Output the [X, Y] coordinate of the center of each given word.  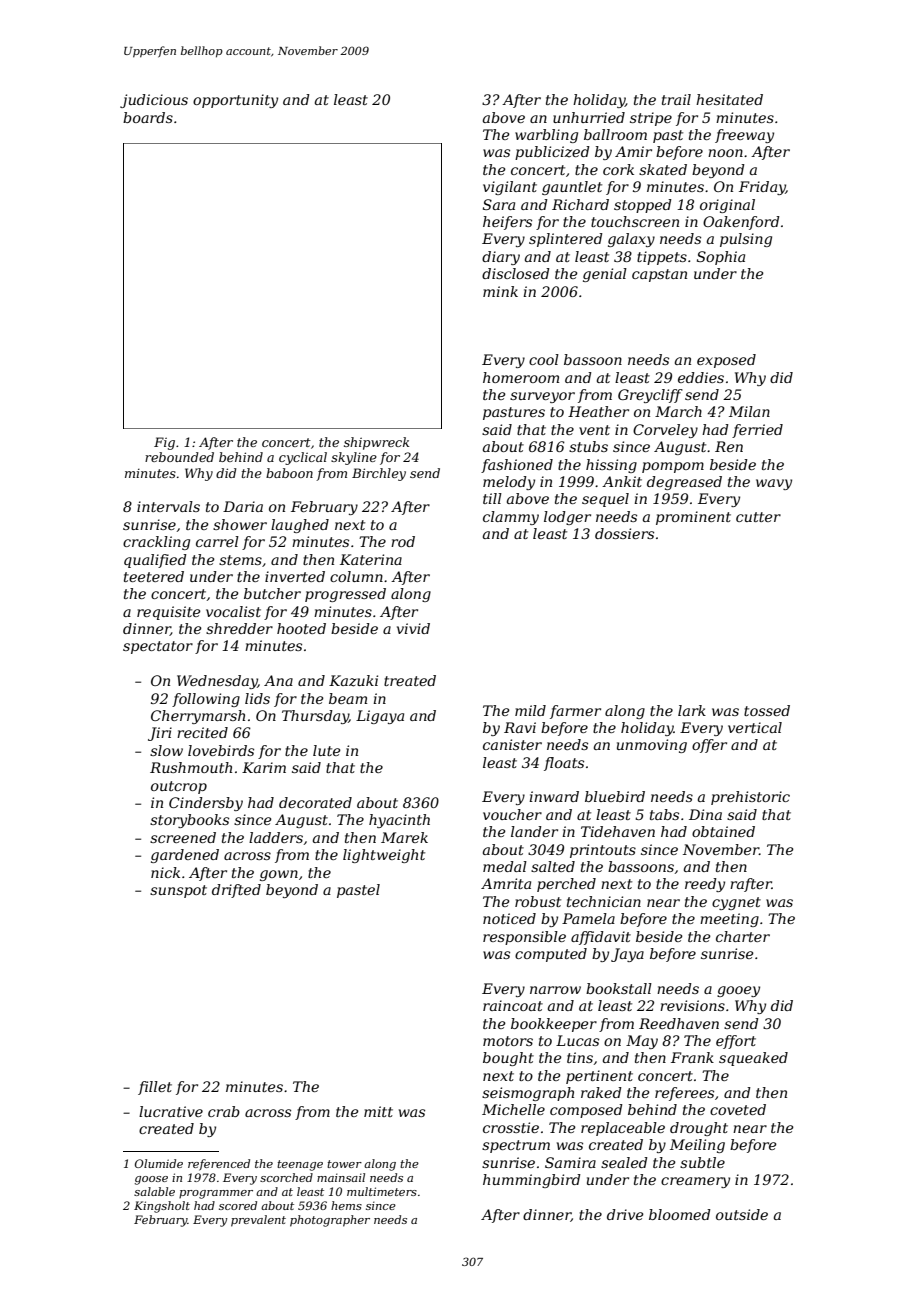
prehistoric [750, 798]
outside [742, 1214]
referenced [219, 1165]
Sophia [721, 258]
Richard [580, 204]
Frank [692, 1057]
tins [580, 1057]
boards [148, 117]
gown [279, 875]
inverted [295, 576]
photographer [330, 1221]
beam [348, 698]
